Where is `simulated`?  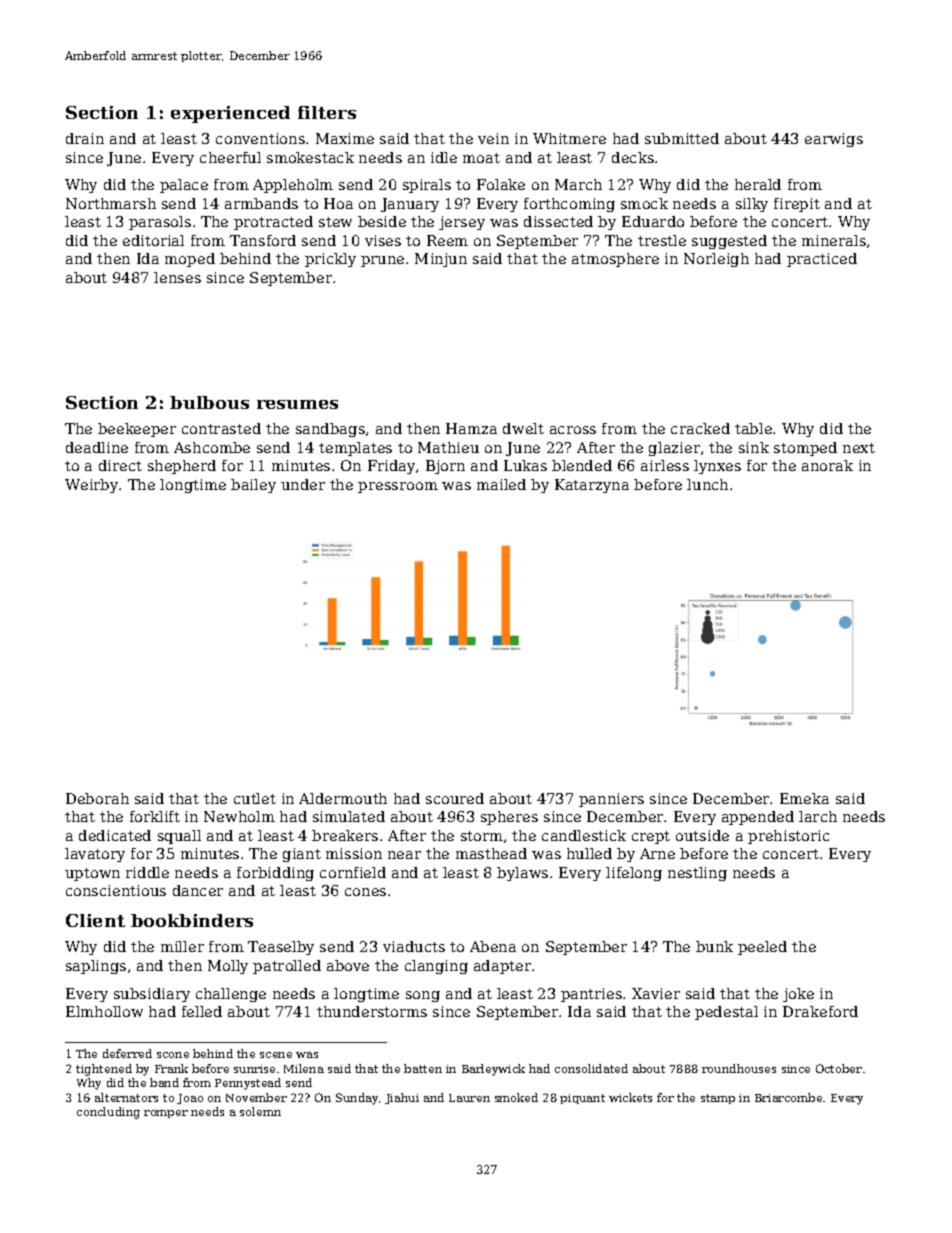
simulated is located at coordinates (349, 816).
